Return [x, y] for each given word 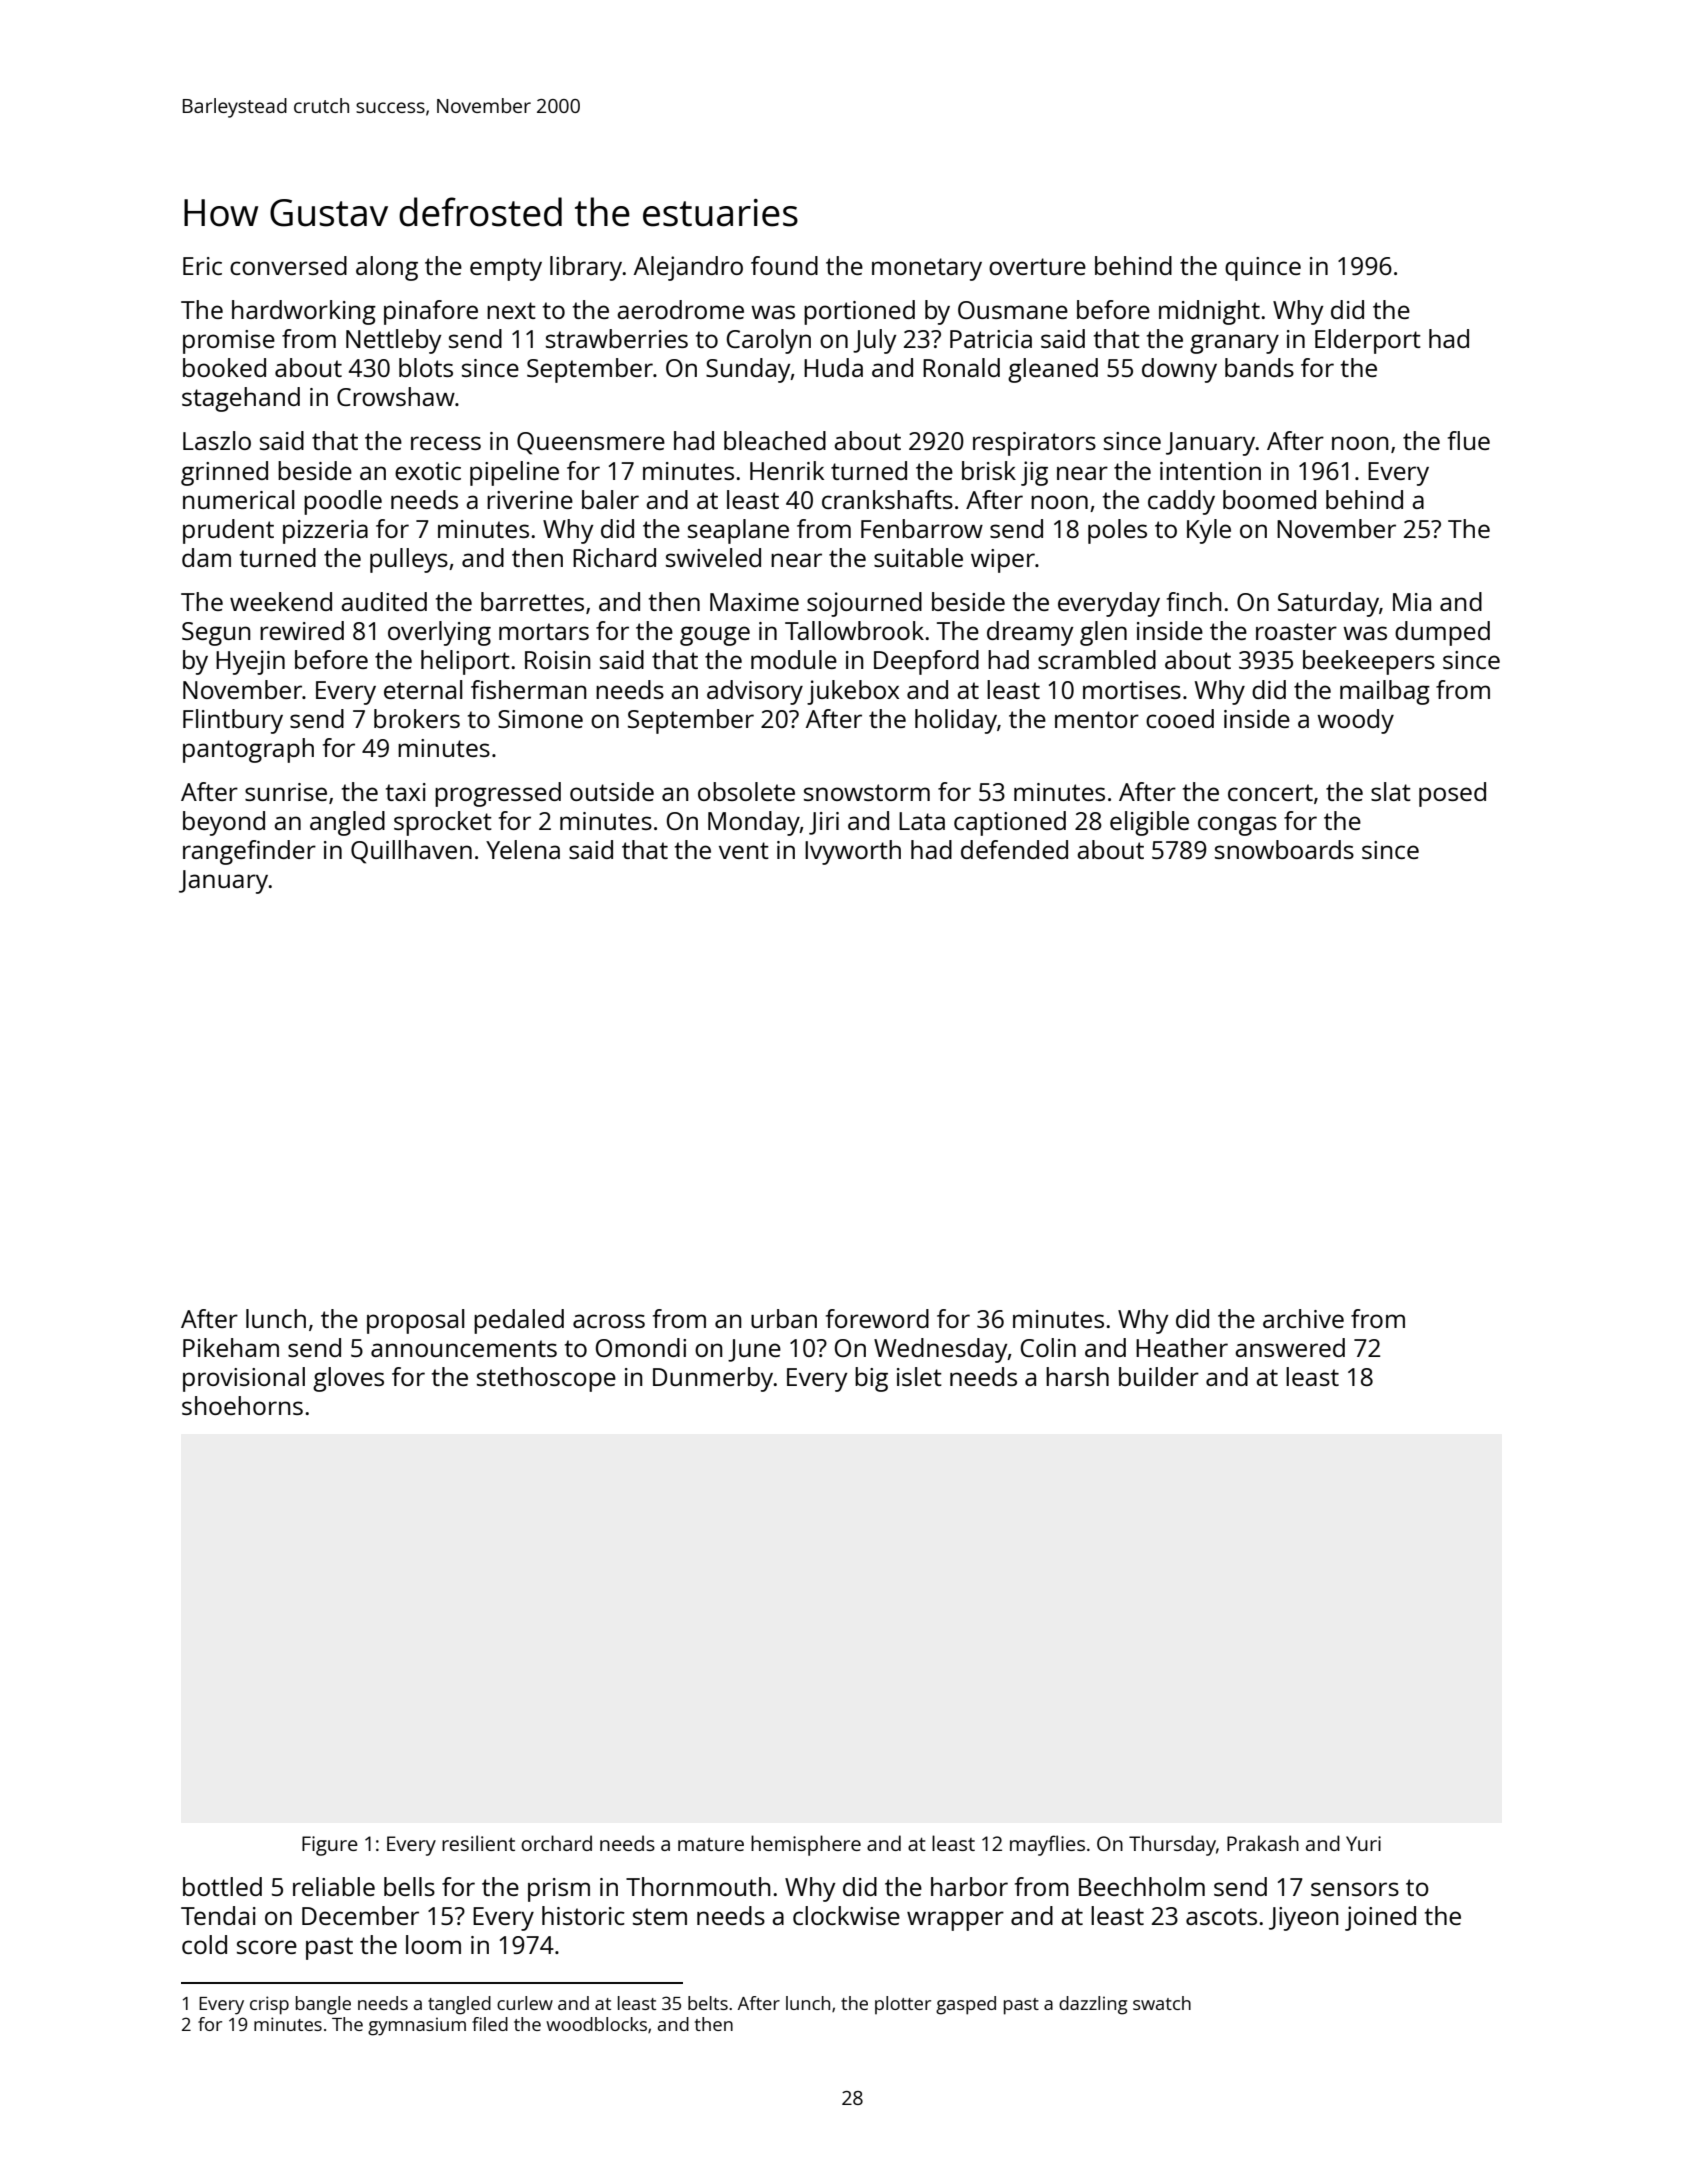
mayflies [1047, 1845]
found [784, 265]
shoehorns [242, 1405]
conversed [288, 265]
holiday [956, 721]
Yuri [1363, 1843]
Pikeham [231, 1347]
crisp [269, 2005]
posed [1452, 794]
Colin [1048, 1347]
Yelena [523, 849]
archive [1303, 1318]
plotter [903, 2005]
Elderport [1368, 341]
